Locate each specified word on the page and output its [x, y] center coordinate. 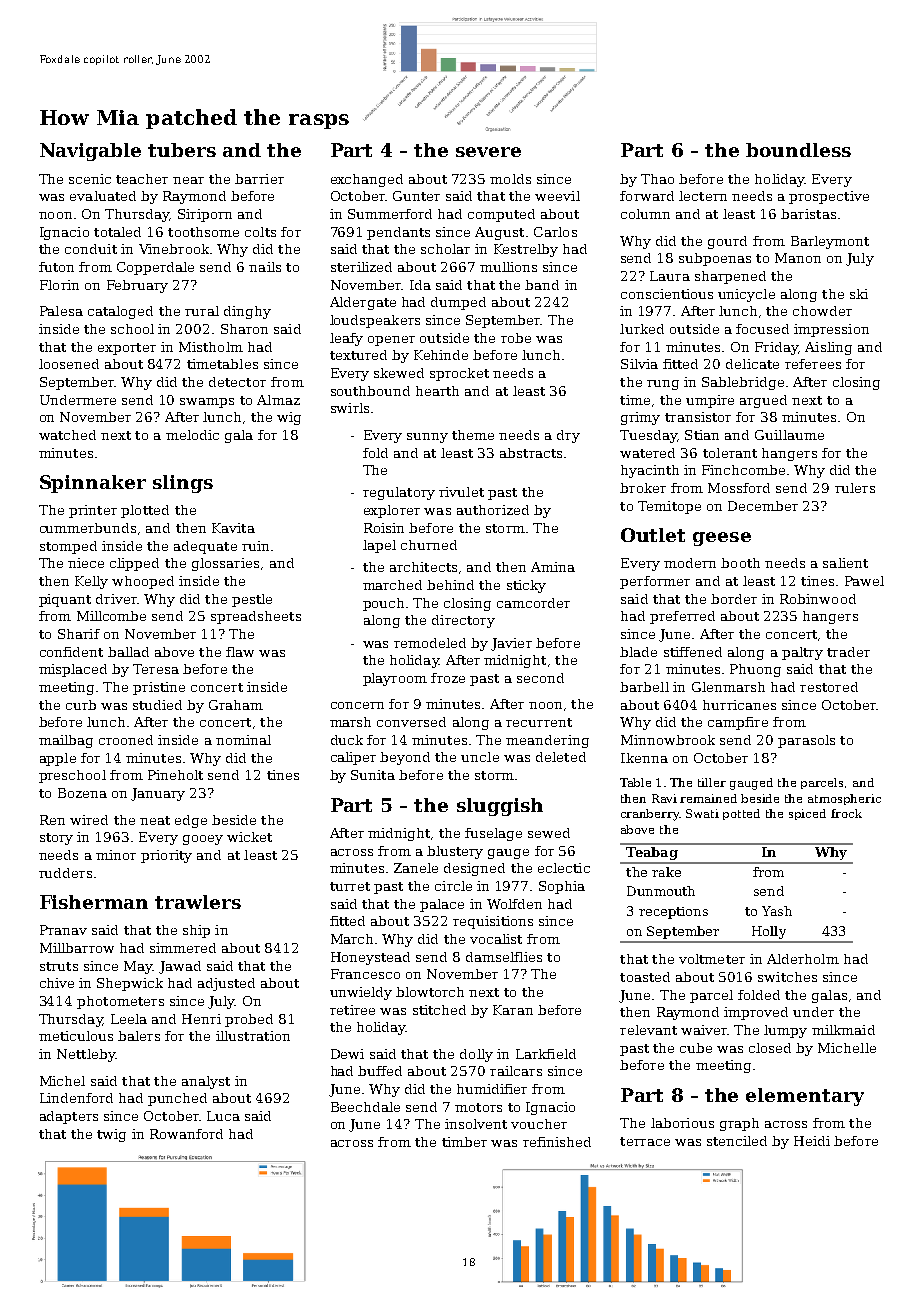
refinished [557, 1142]
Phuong [755, 670]
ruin [255, 546]
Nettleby [86, 1055]
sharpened [730, 277]
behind [450, 585]
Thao [657, 179]
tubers [182, 150]
